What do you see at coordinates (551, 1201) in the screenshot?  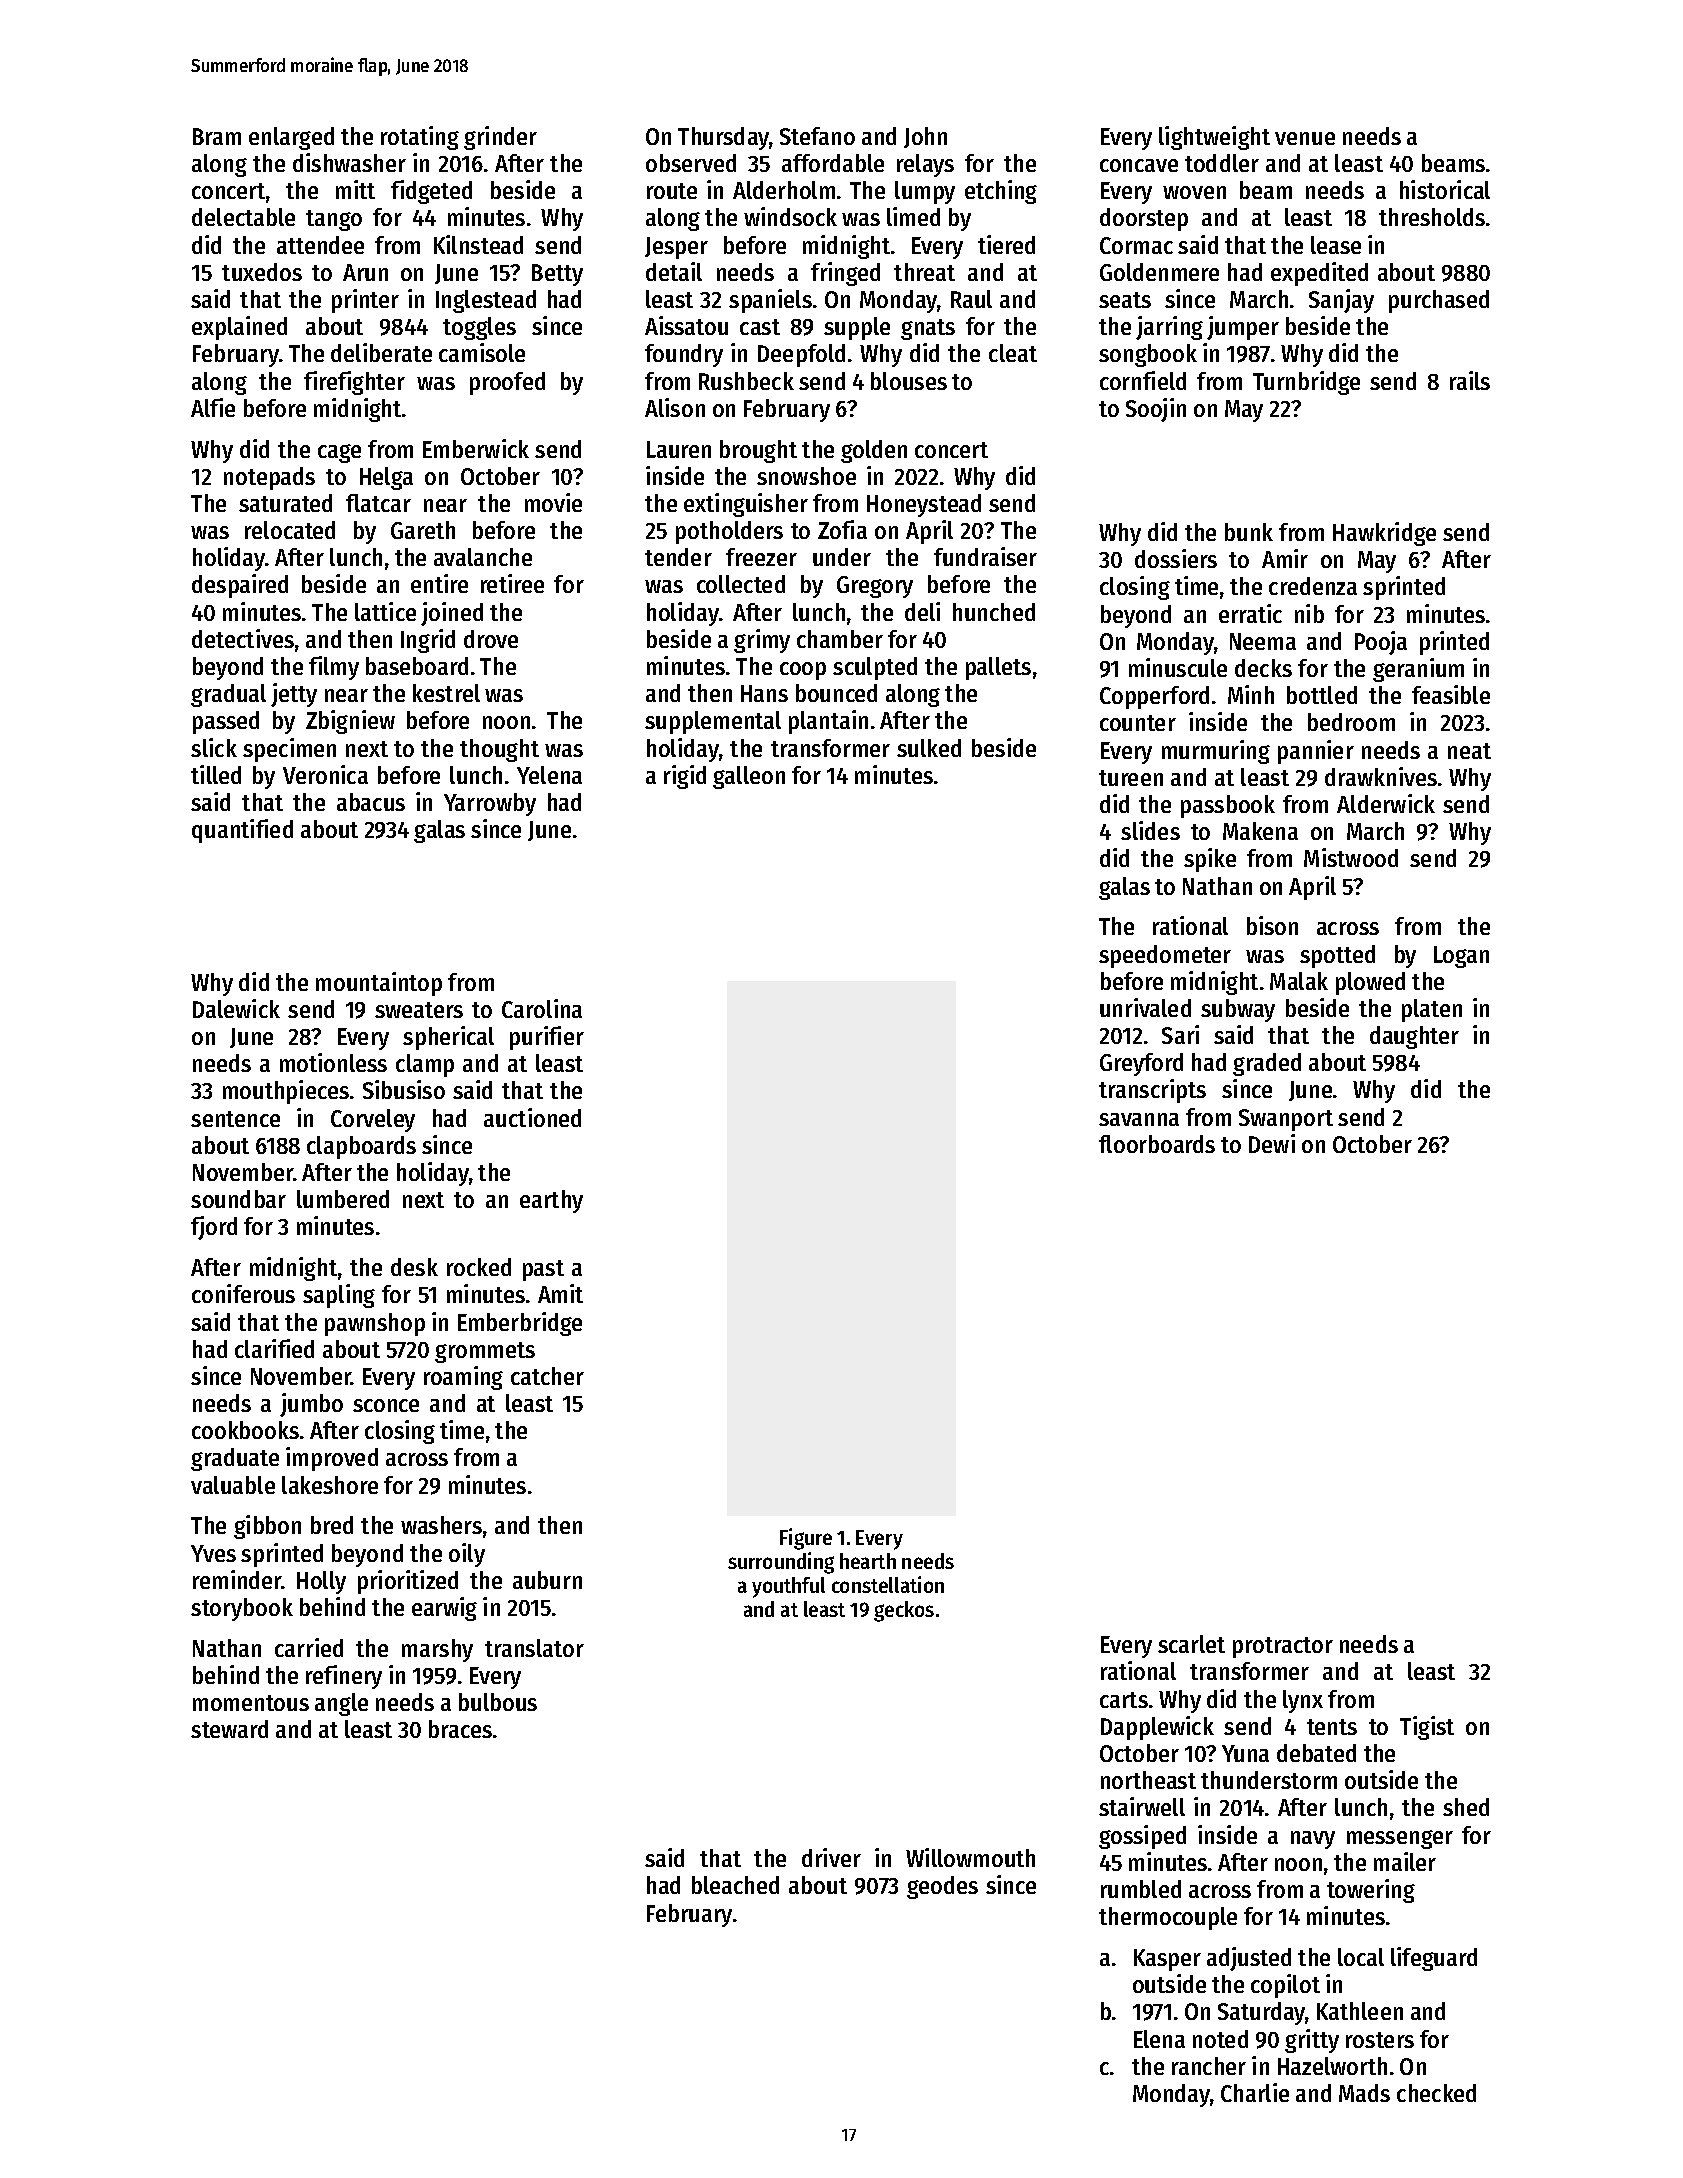 I see `earthy` at bounding box center [551, 1201].
